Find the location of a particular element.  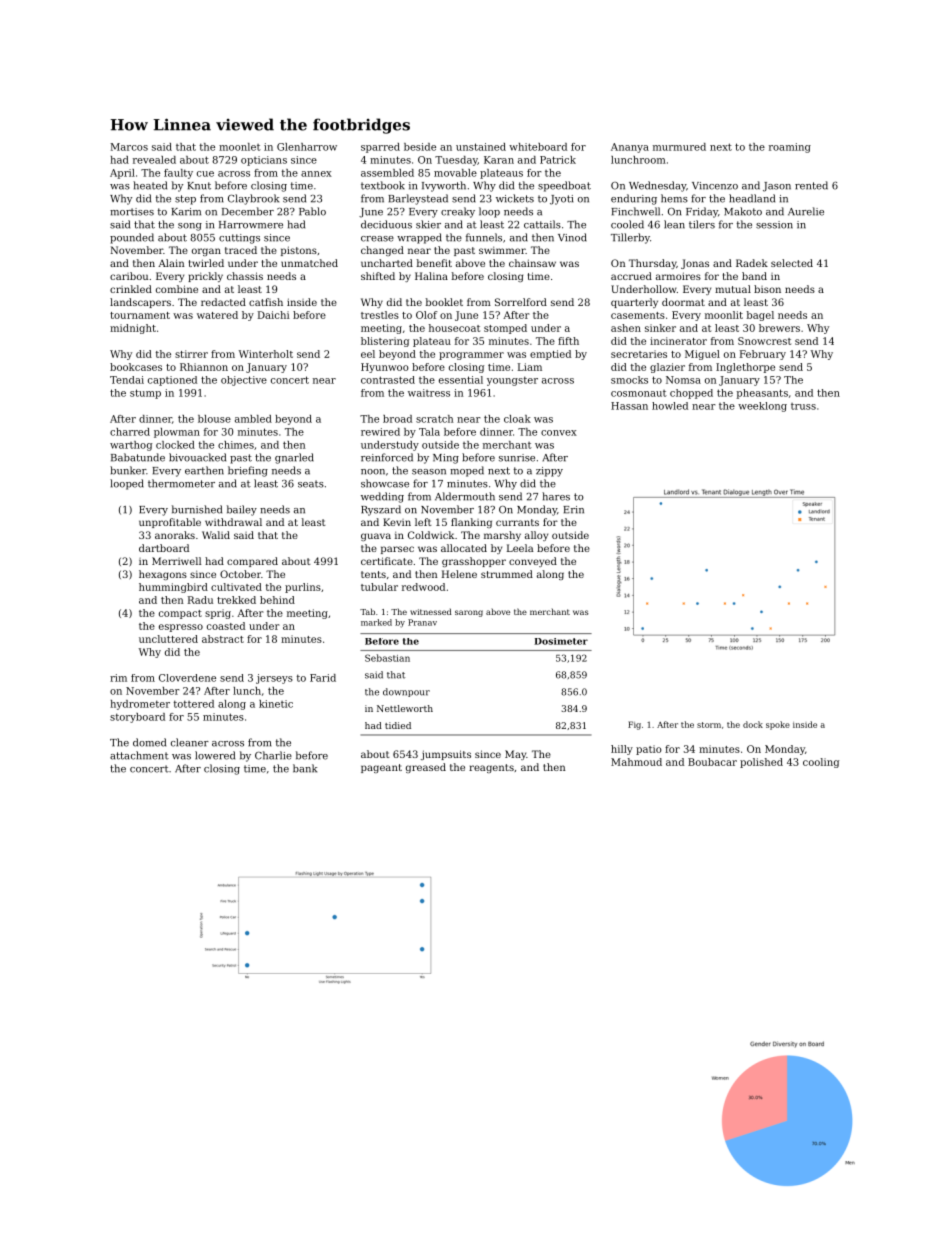

thermometer is located at coordinates (181, 483).
